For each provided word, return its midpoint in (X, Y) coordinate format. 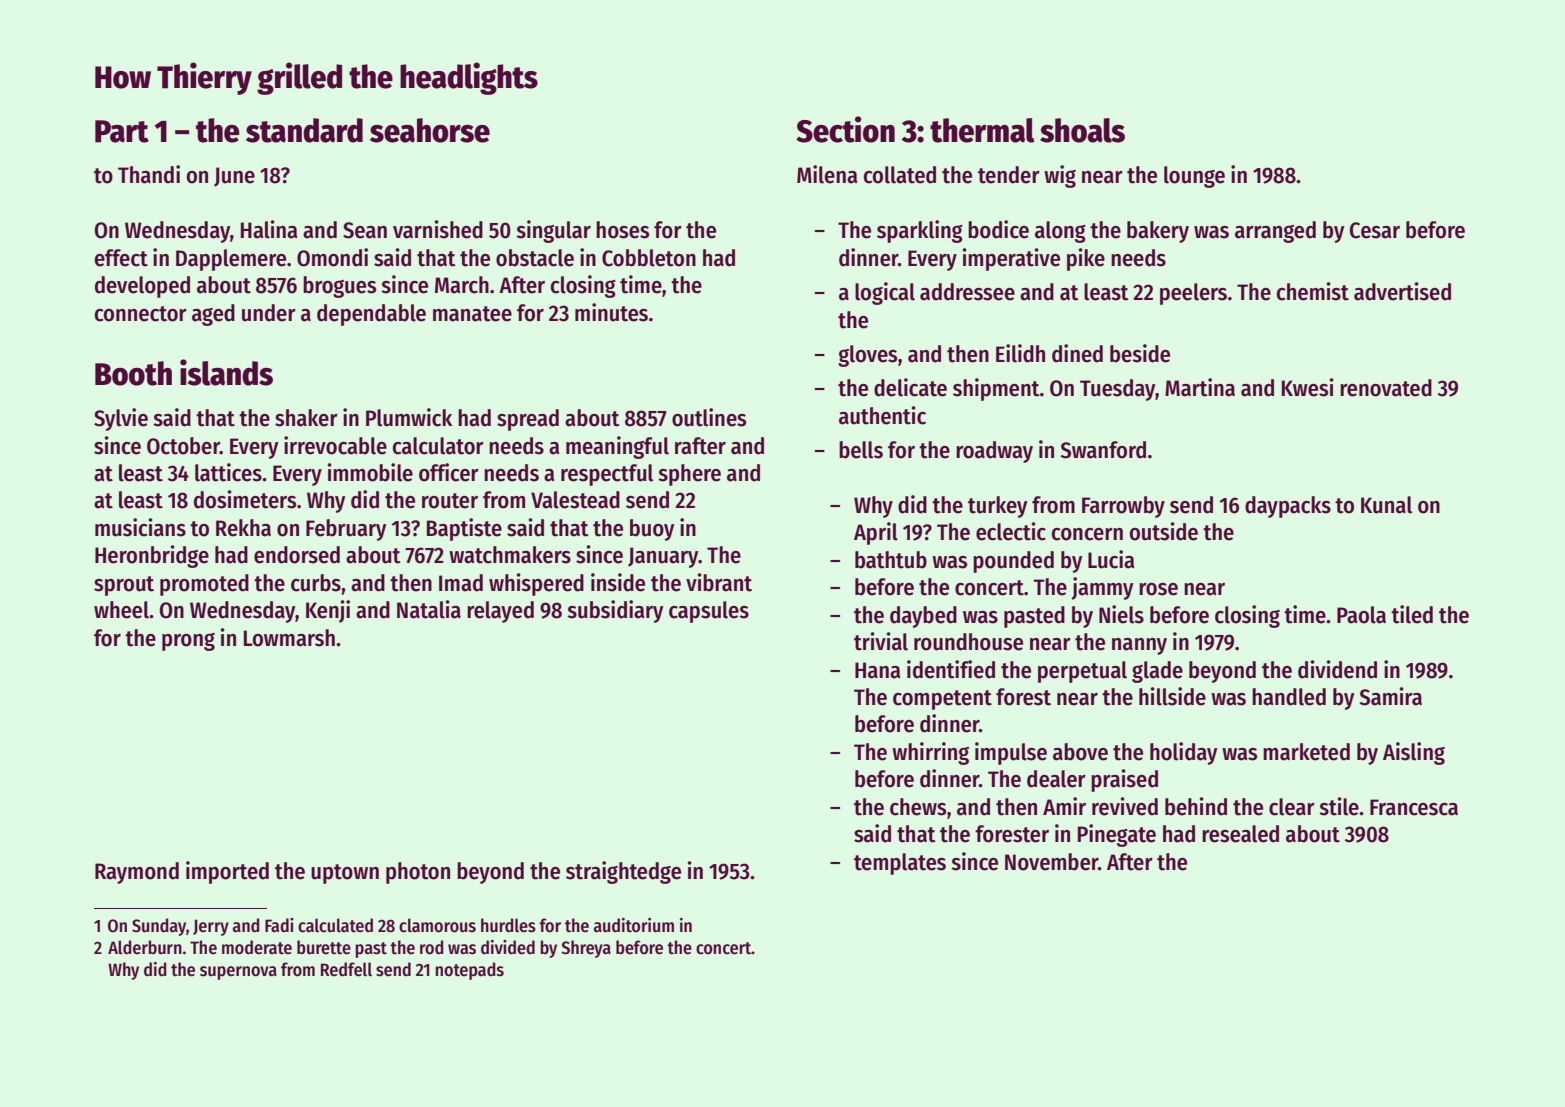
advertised (1402, 291)
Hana (878, 670)
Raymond (137, 873)
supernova (238, 973)
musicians (140, 527)
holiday (1184, 753)
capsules (709, 612)
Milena (827, 174)
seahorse (430, 130)
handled (1289, 697)
